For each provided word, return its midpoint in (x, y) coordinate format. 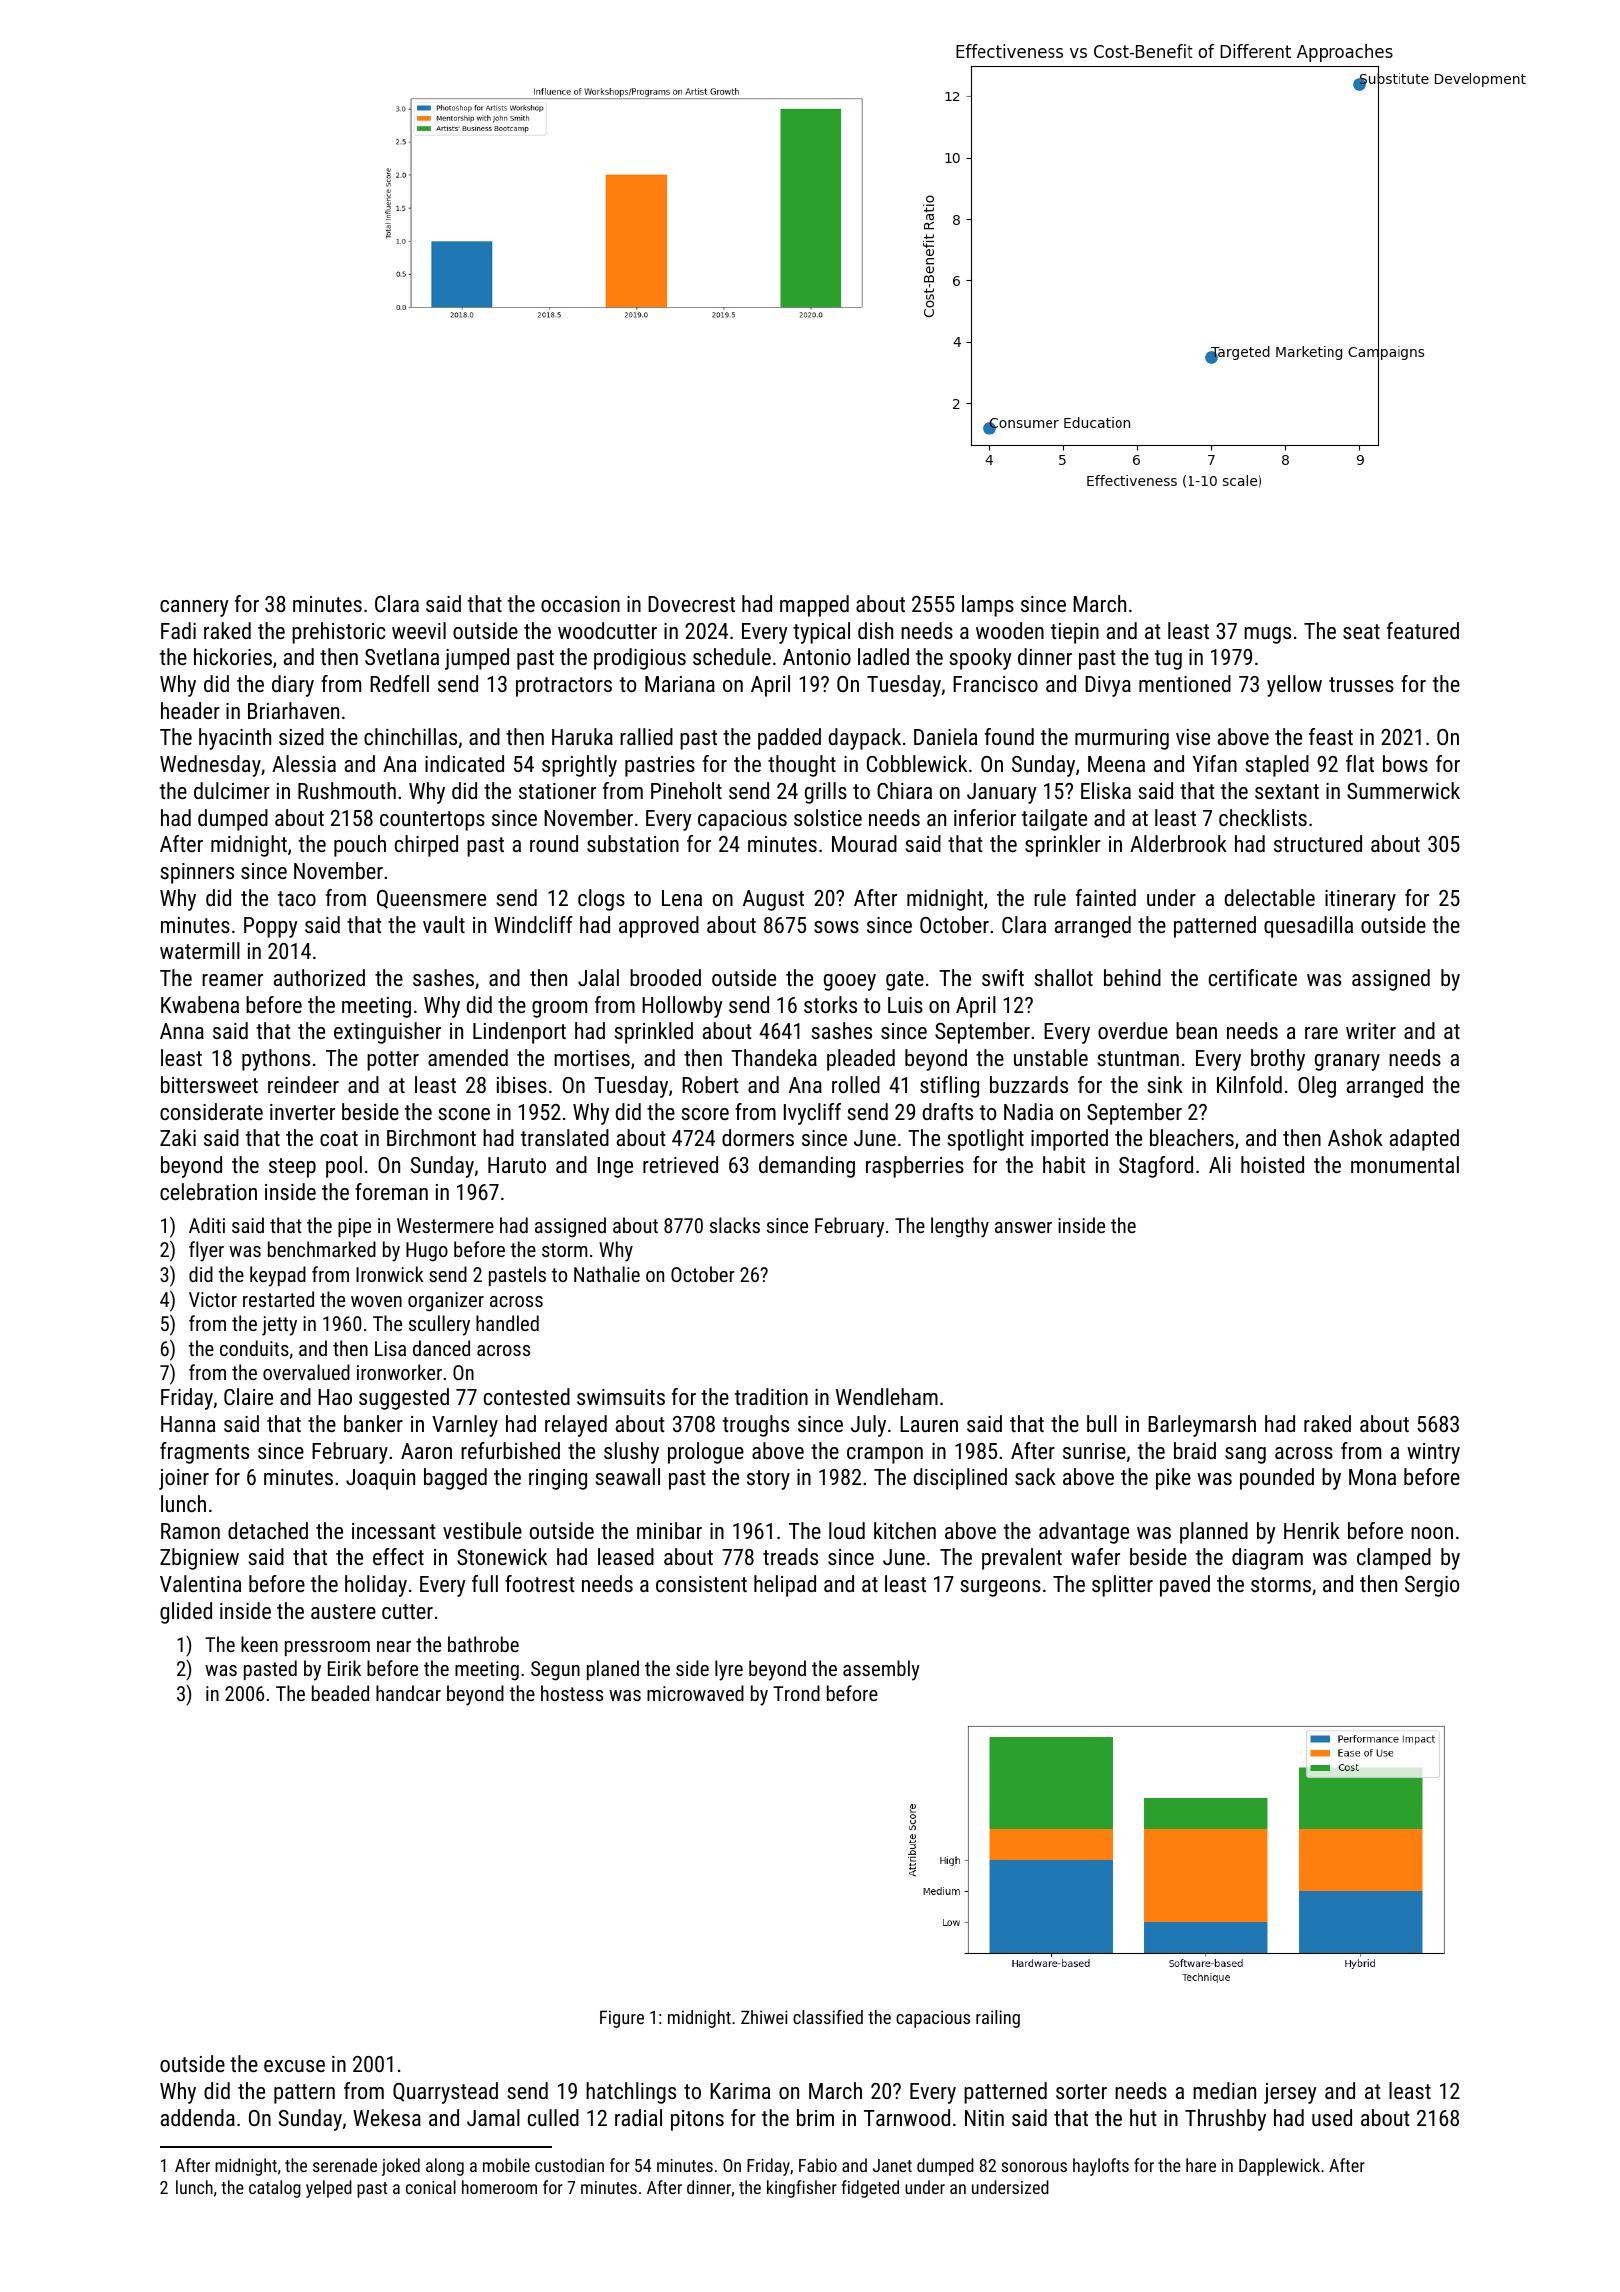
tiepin (1075, 633)
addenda (198, 2117)
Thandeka (774, 1057)
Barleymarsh (1202, 1426)
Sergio (1432, 1586)
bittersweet (209, 1084)
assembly (881, 1670)
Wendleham (887, 1396)
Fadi (178, 630)
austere (343, 1611)
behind (1132, 977)
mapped (814, 606)
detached (268, 1530)
